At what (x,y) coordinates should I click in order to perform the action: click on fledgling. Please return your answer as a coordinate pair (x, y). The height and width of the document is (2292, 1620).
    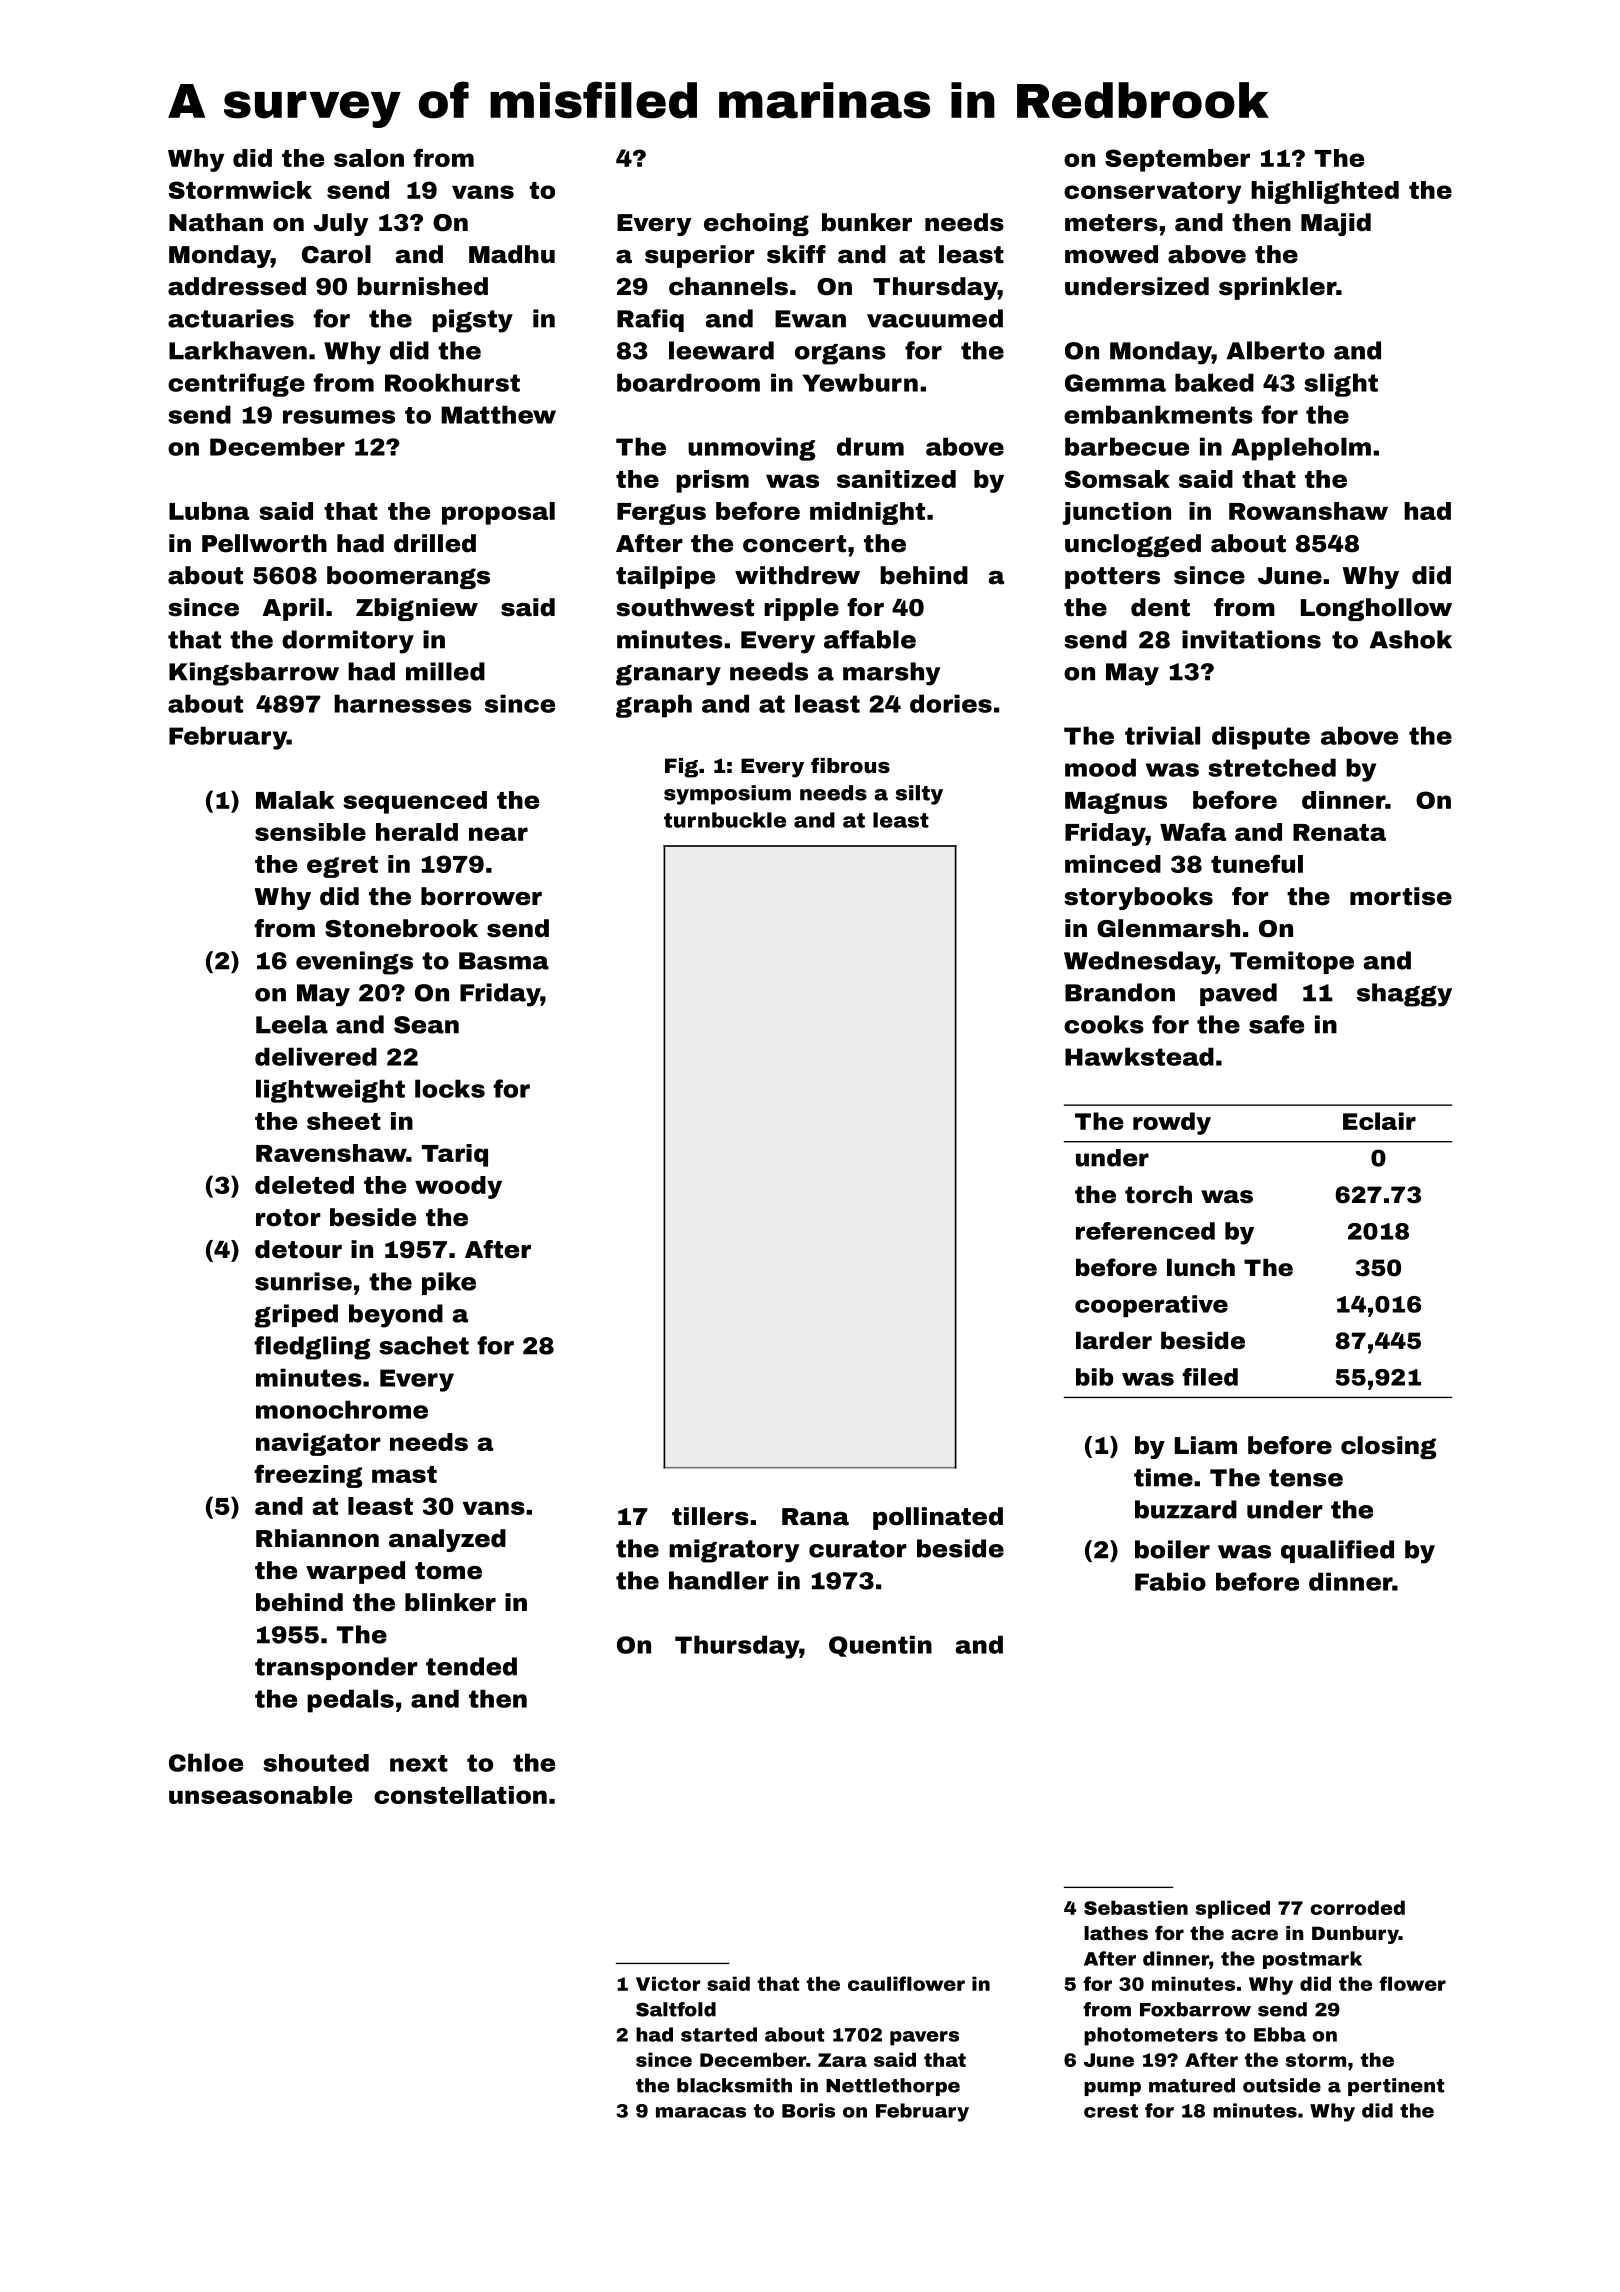
    Looking at the image, I should click on (312, 1348).
